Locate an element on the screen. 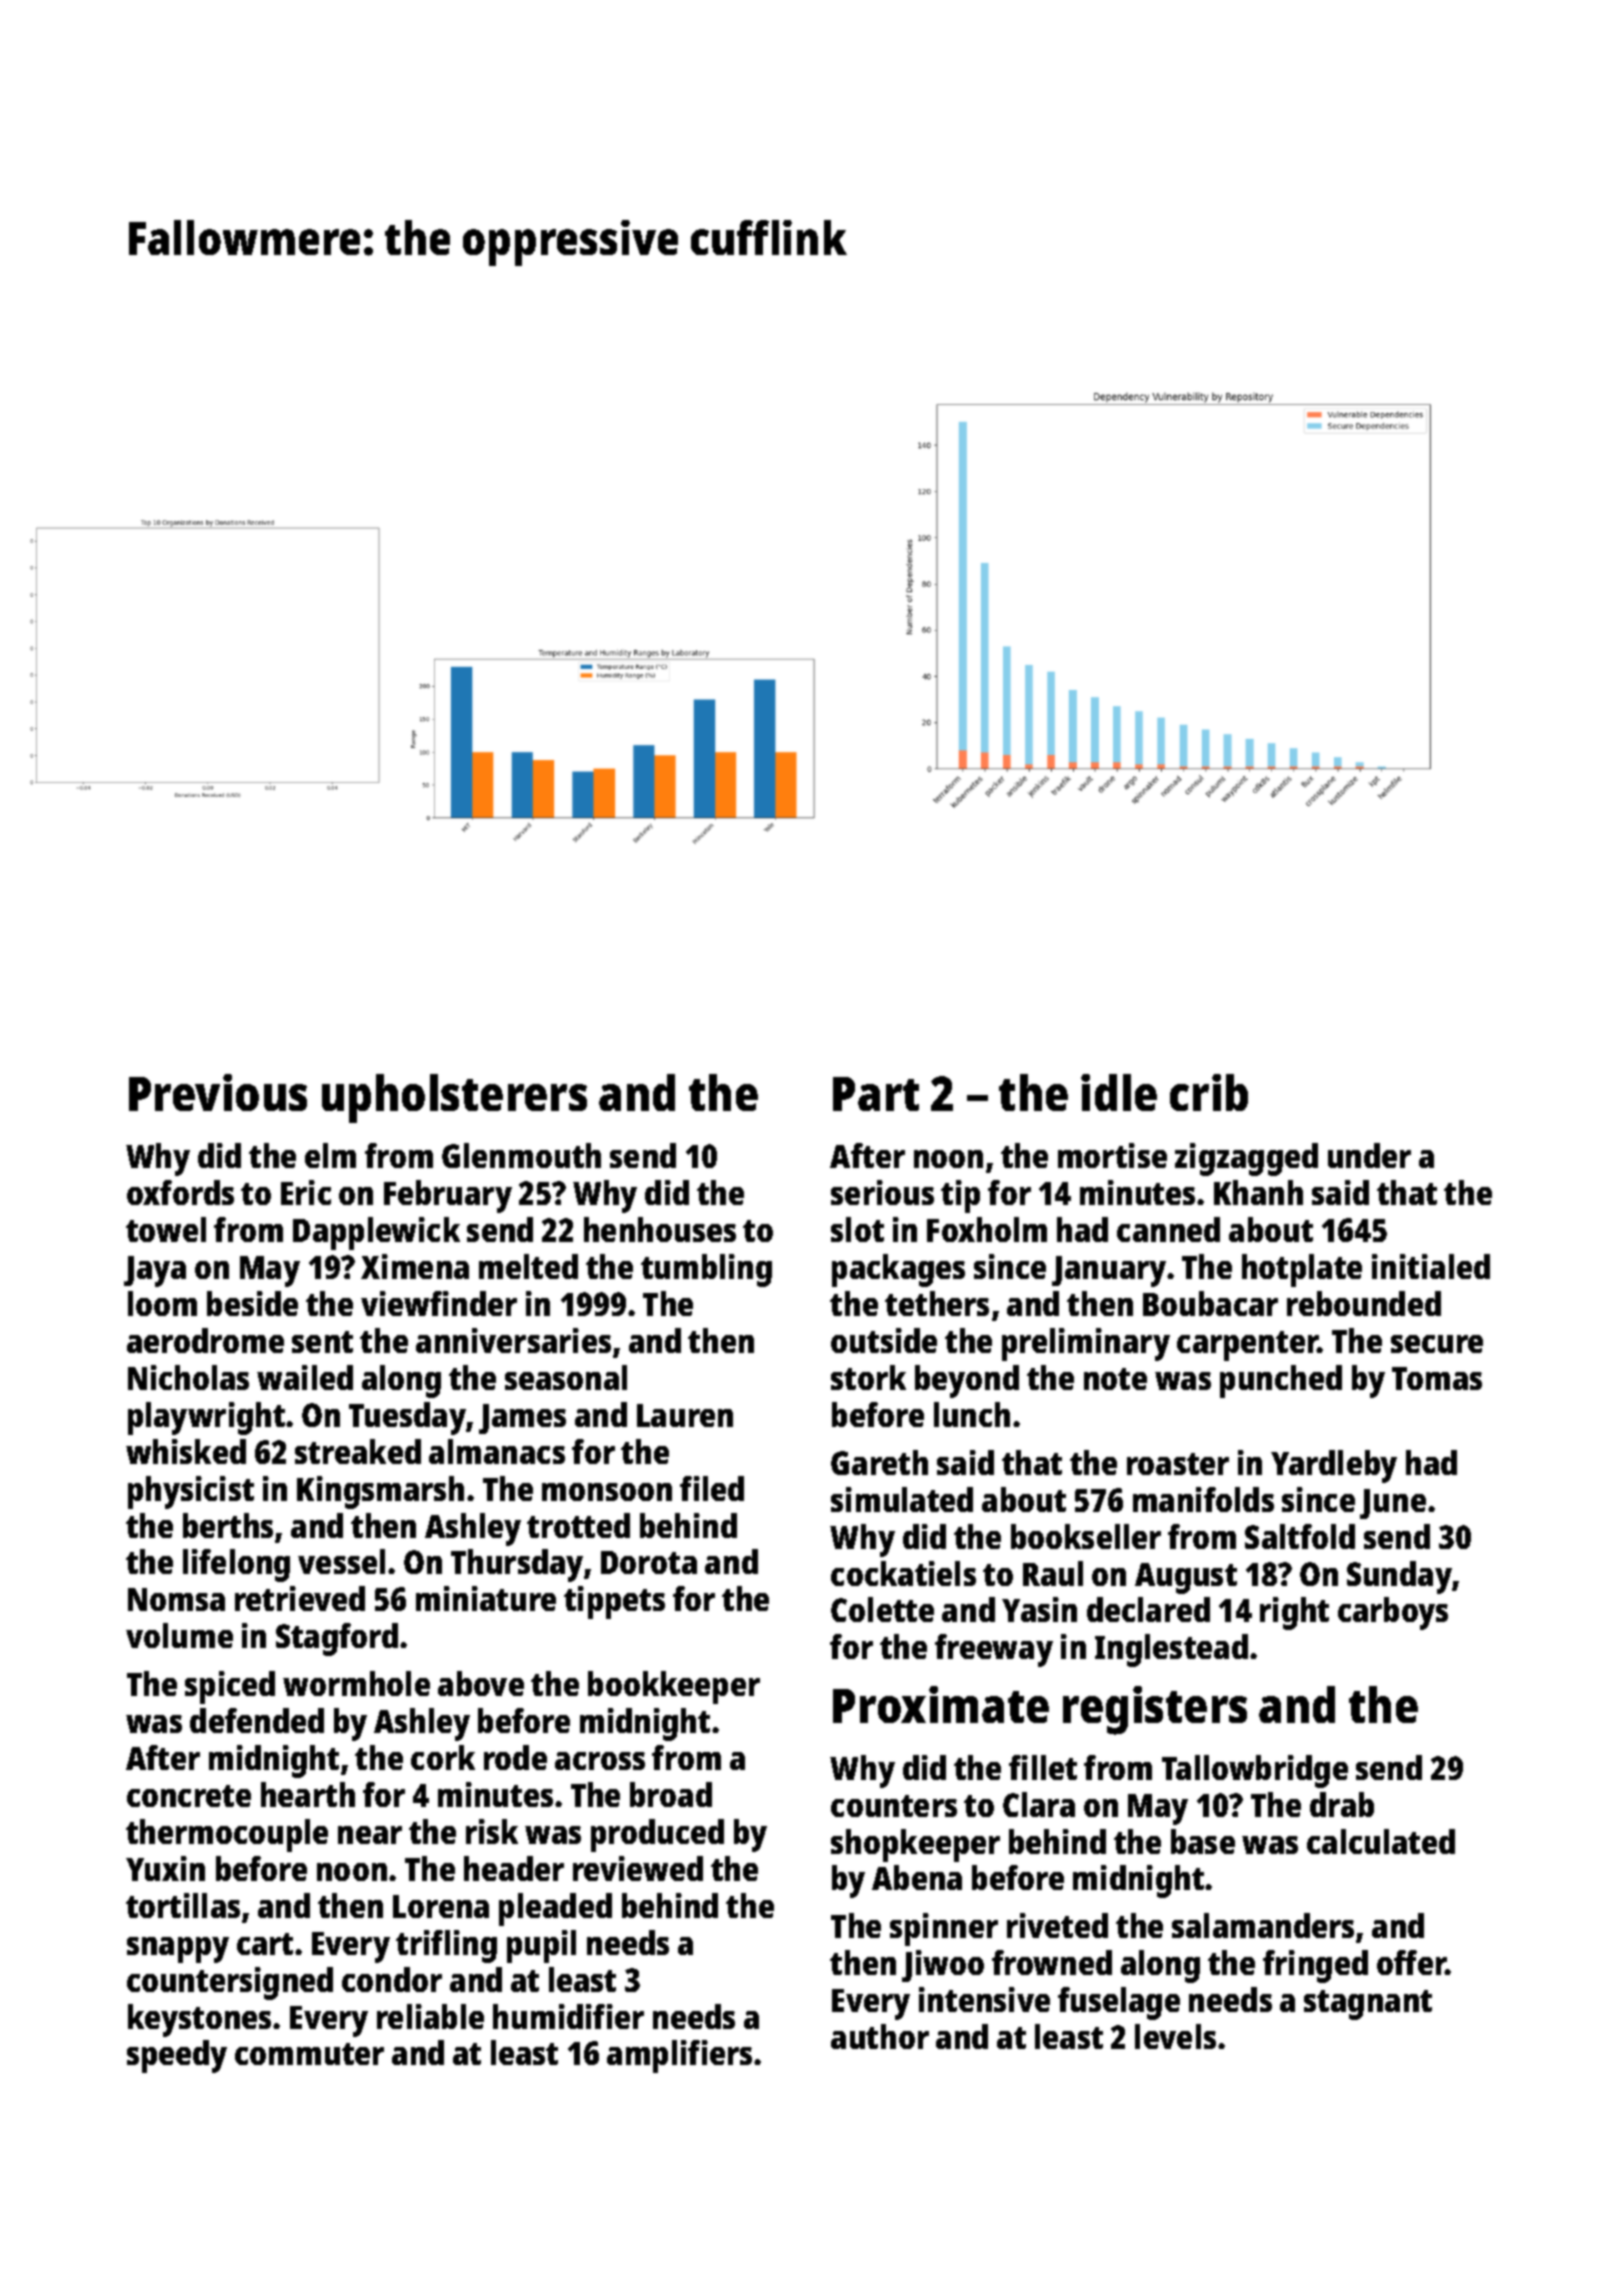 Image resolution: width=1620 pixels, height=2292 pixels. spiced is located at coordinates (230, 1687).
